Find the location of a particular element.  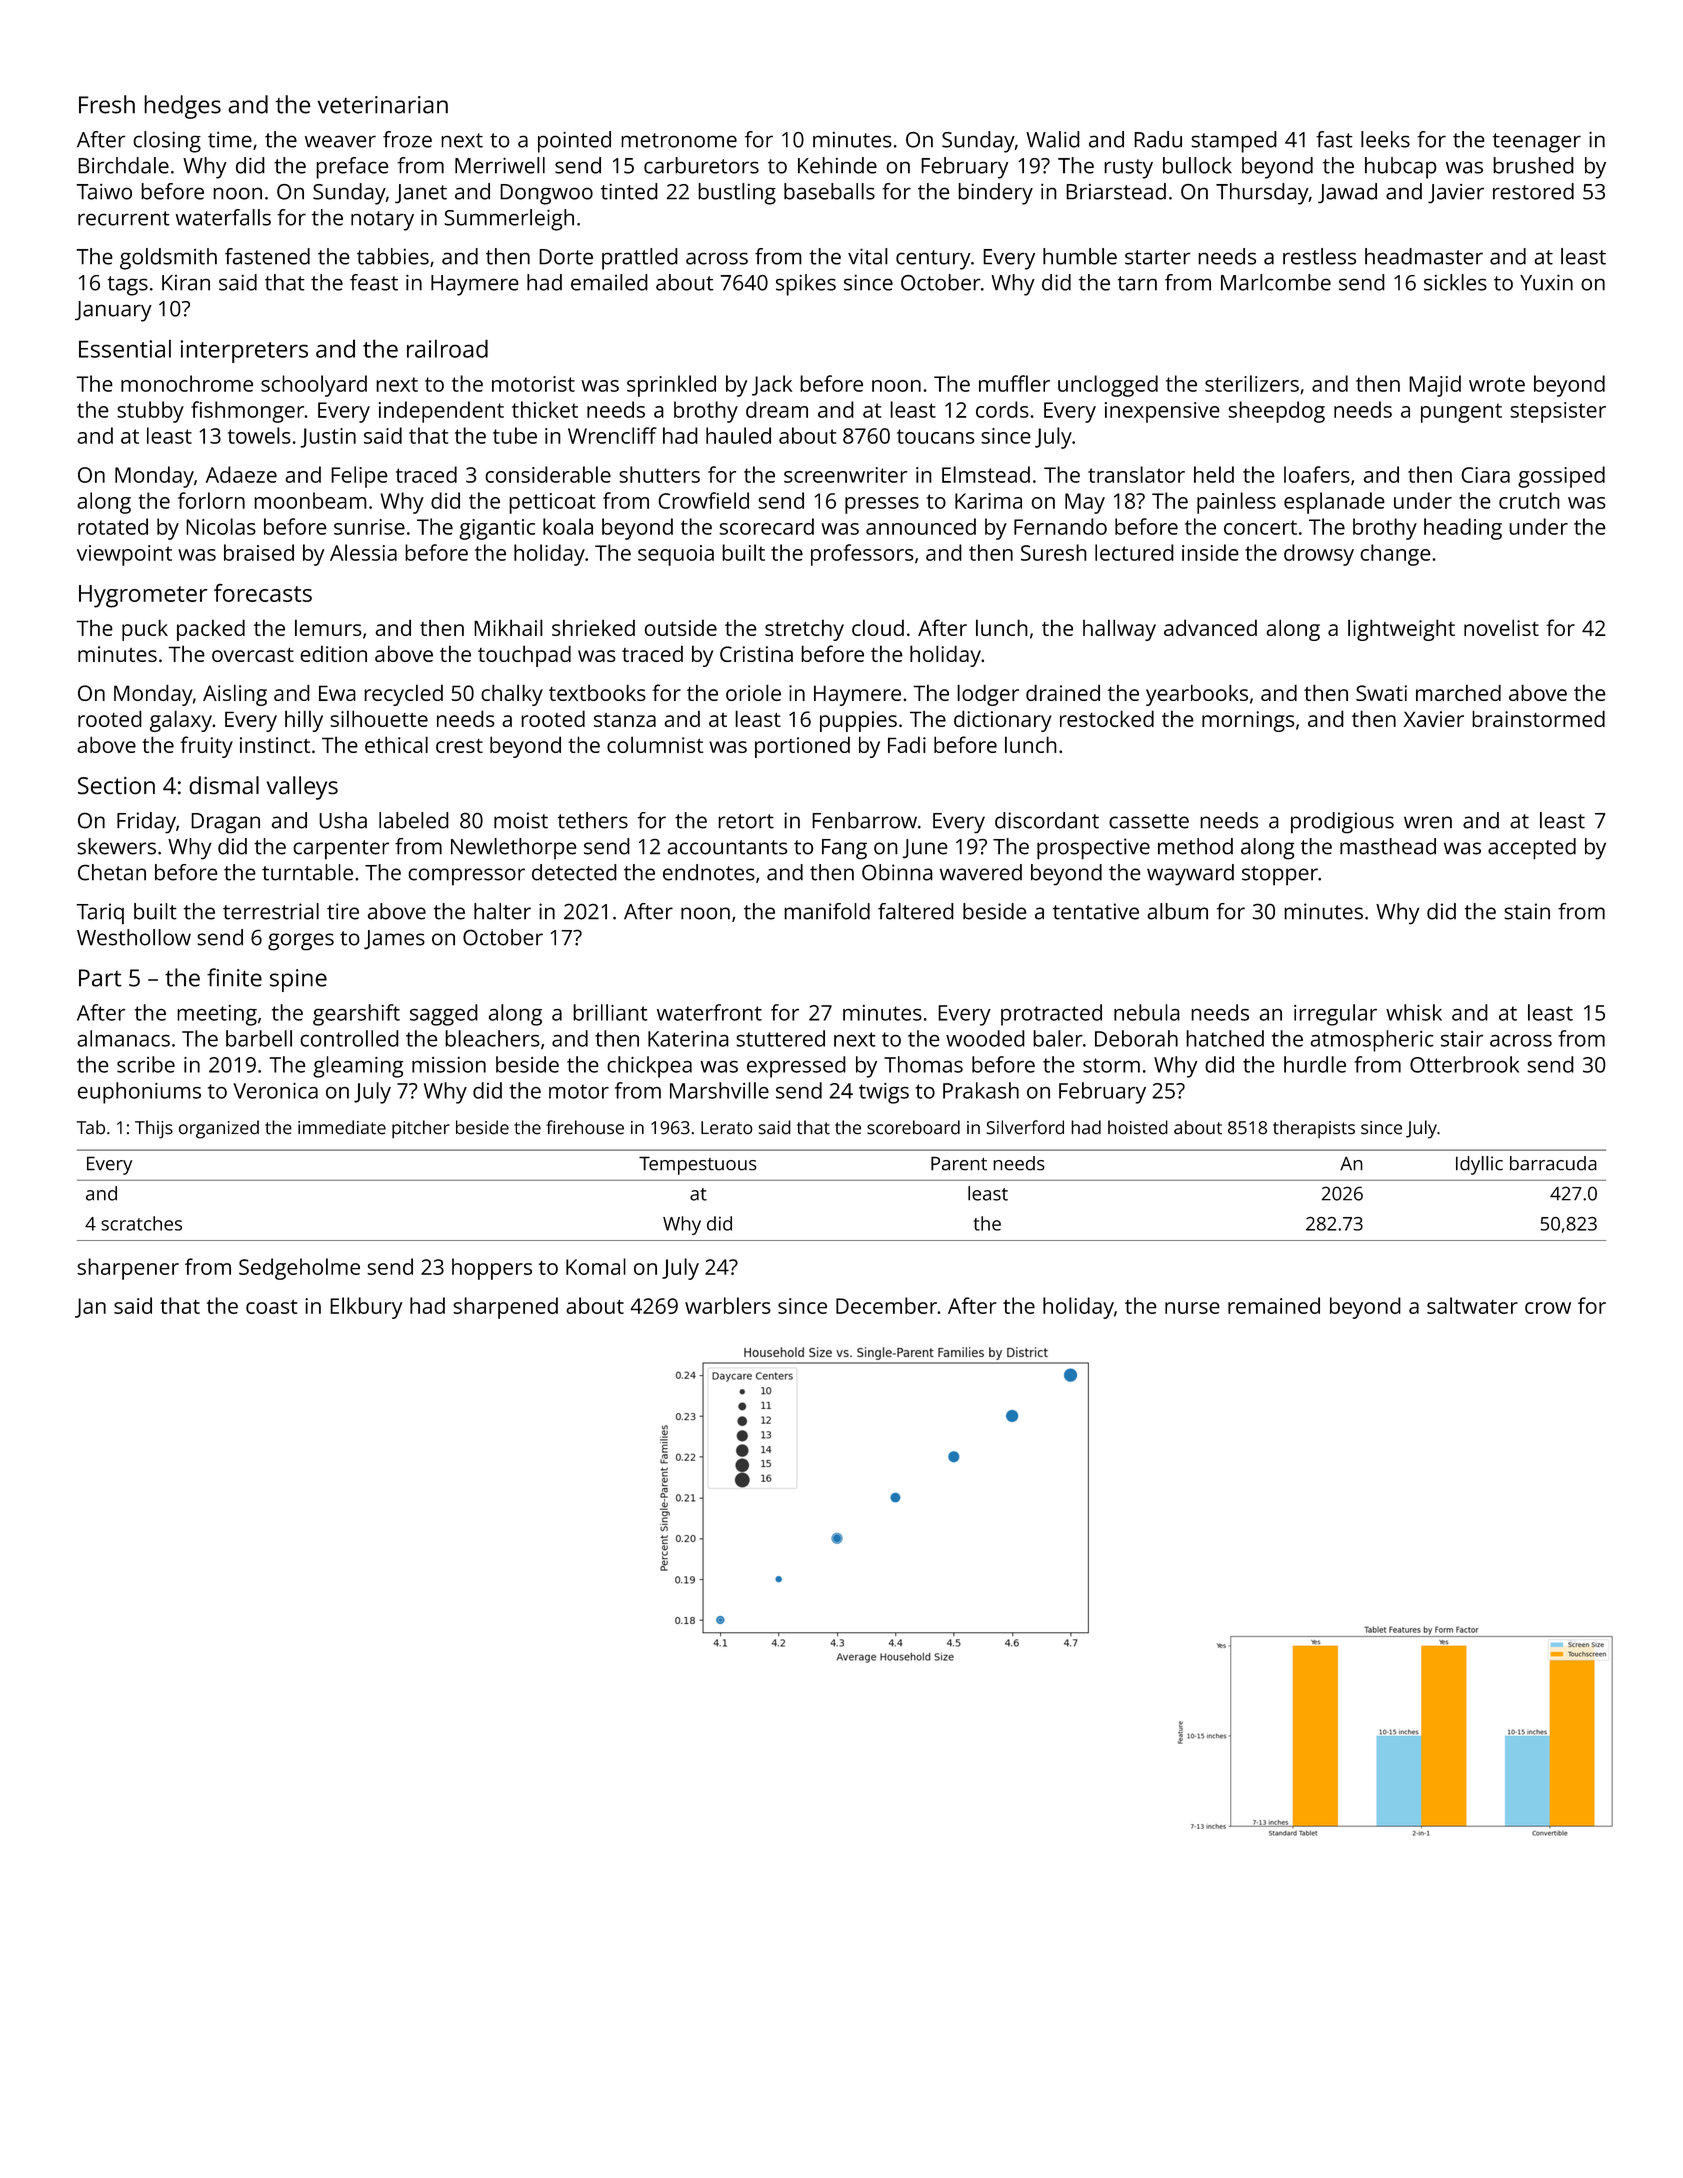

veterinarian is located at coordinates (382, 105).
